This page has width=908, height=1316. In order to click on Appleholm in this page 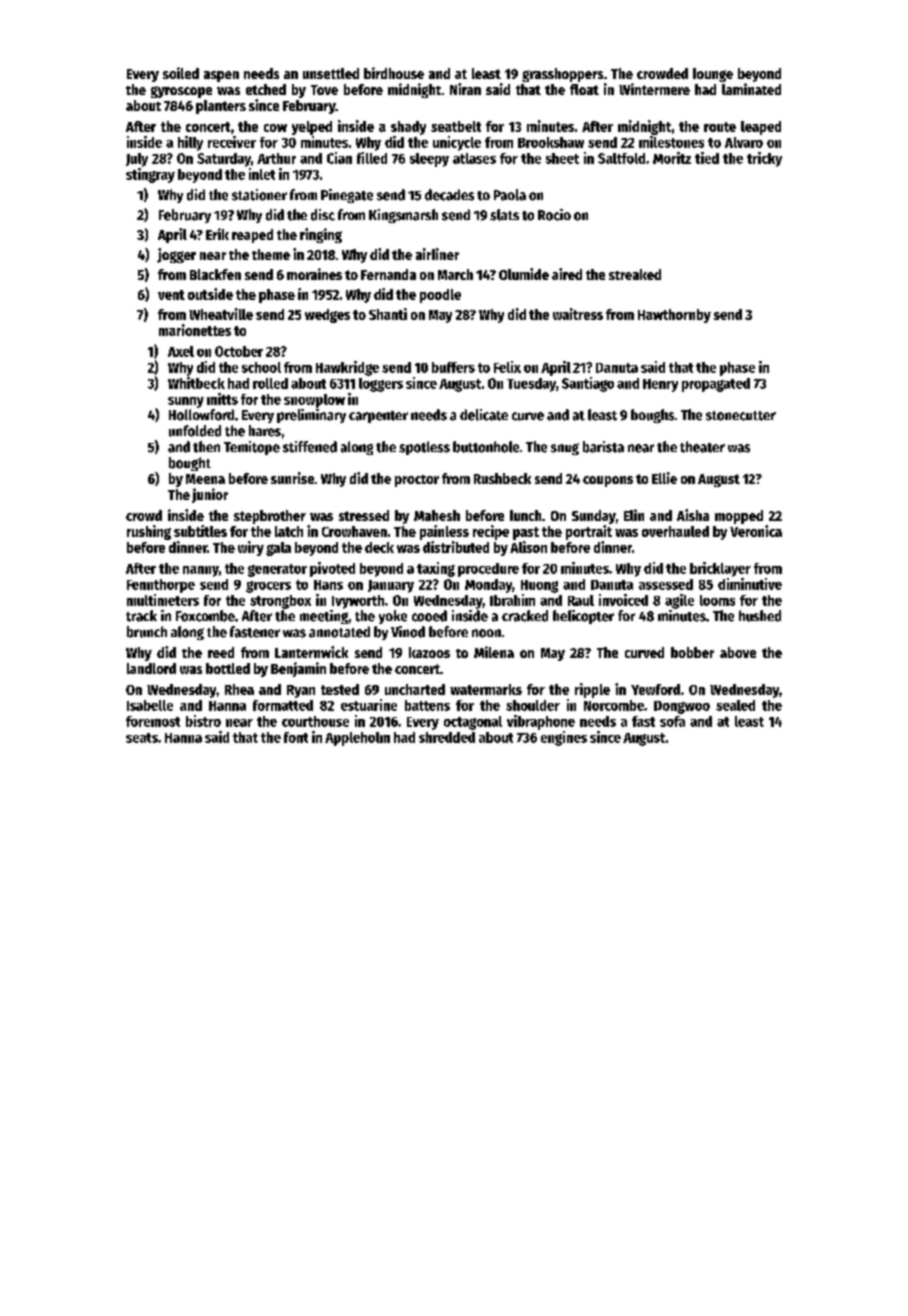, I will do `click(357, 739)`.
